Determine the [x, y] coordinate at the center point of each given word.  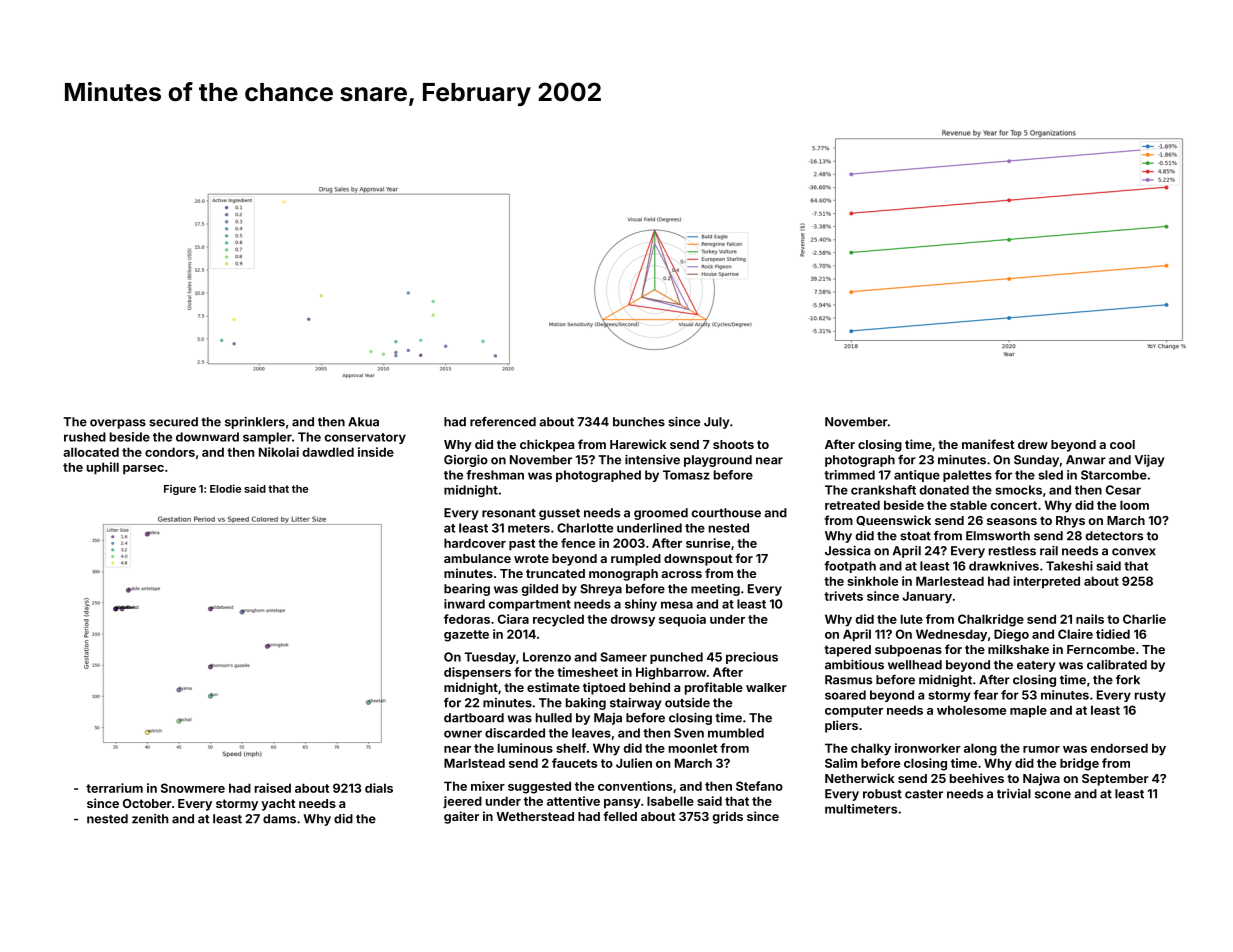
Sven [689, 733]
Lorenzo [547, 657]
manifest [988, 444]
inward [464, 604]
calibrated [1117, 665]
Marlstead [474, 763]
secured [173, 422]
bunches [639, 422]
